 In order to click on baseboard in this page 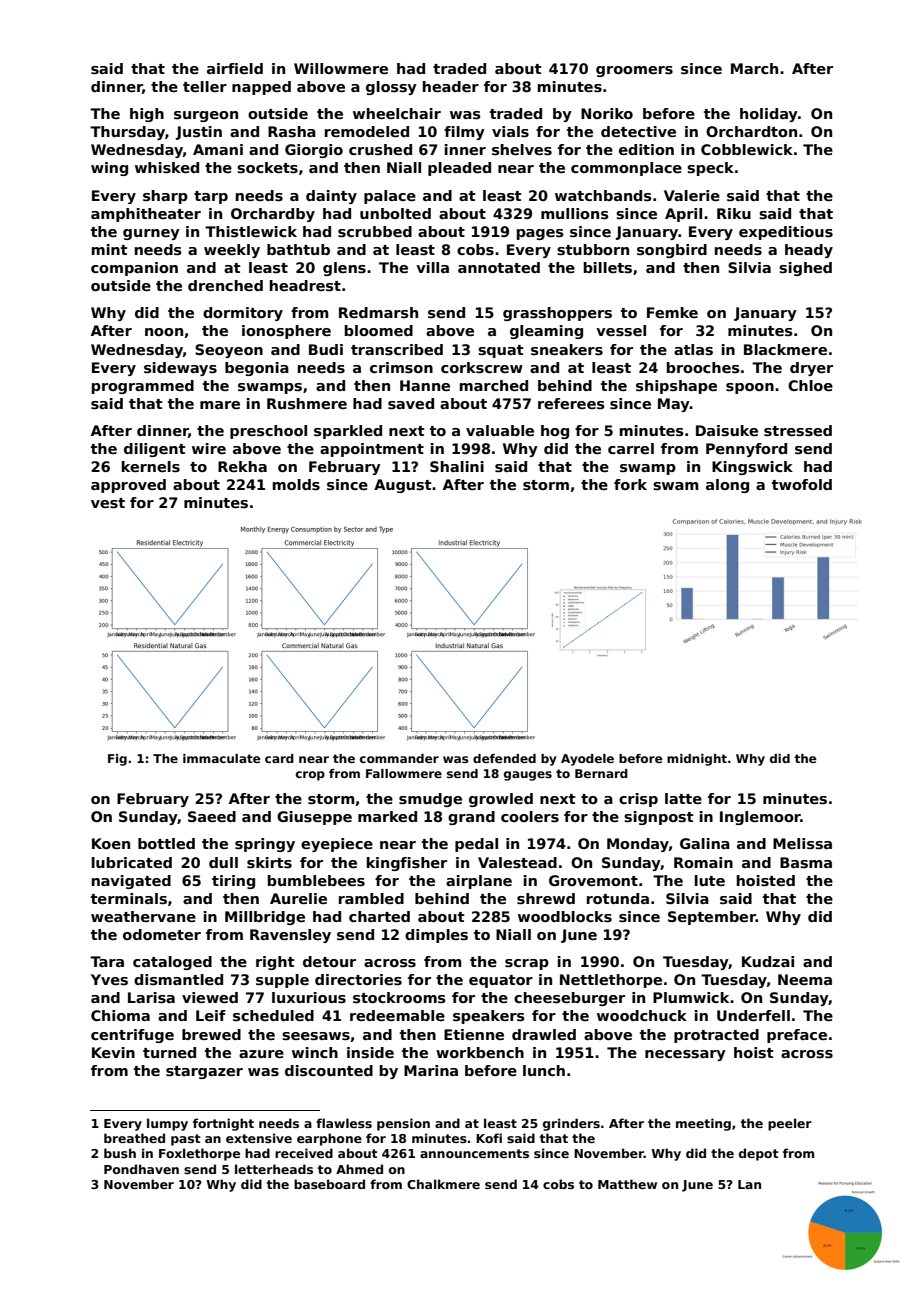, I will do `click(329, 1184)`.
